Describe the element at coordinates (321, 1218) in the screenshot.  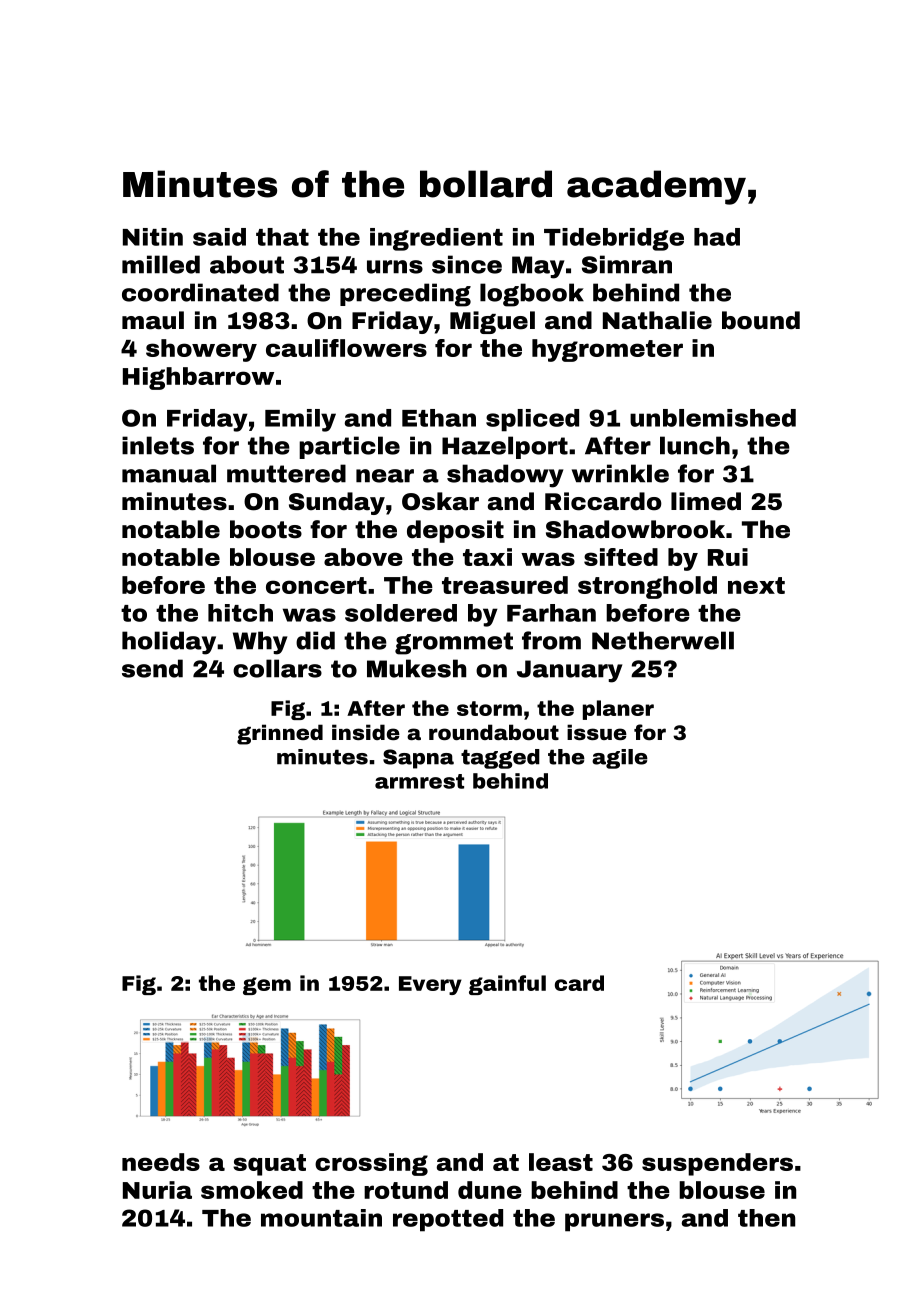
I see `mountain` at that location.
